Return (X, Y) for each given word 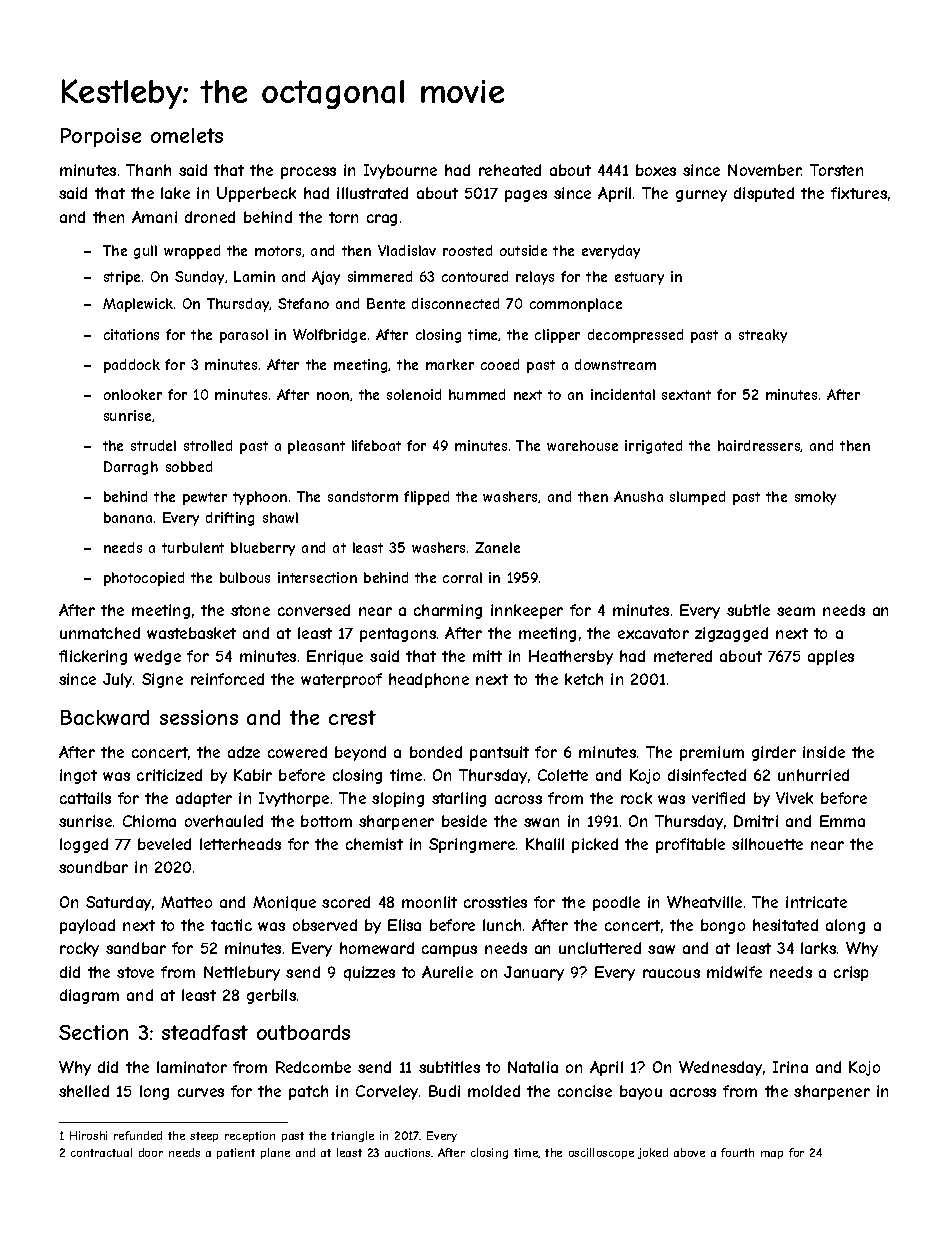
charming (448, 611)
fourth (737, 1152)
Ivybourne (400, 171)
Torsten (836, 170)
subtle (748, 610)
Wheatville (704, 902)
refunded (138, 1135)
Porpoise (101, 137)
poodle (616, 903)
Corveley (387, 1092)
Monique (284, 903)
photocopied (144, 579)
